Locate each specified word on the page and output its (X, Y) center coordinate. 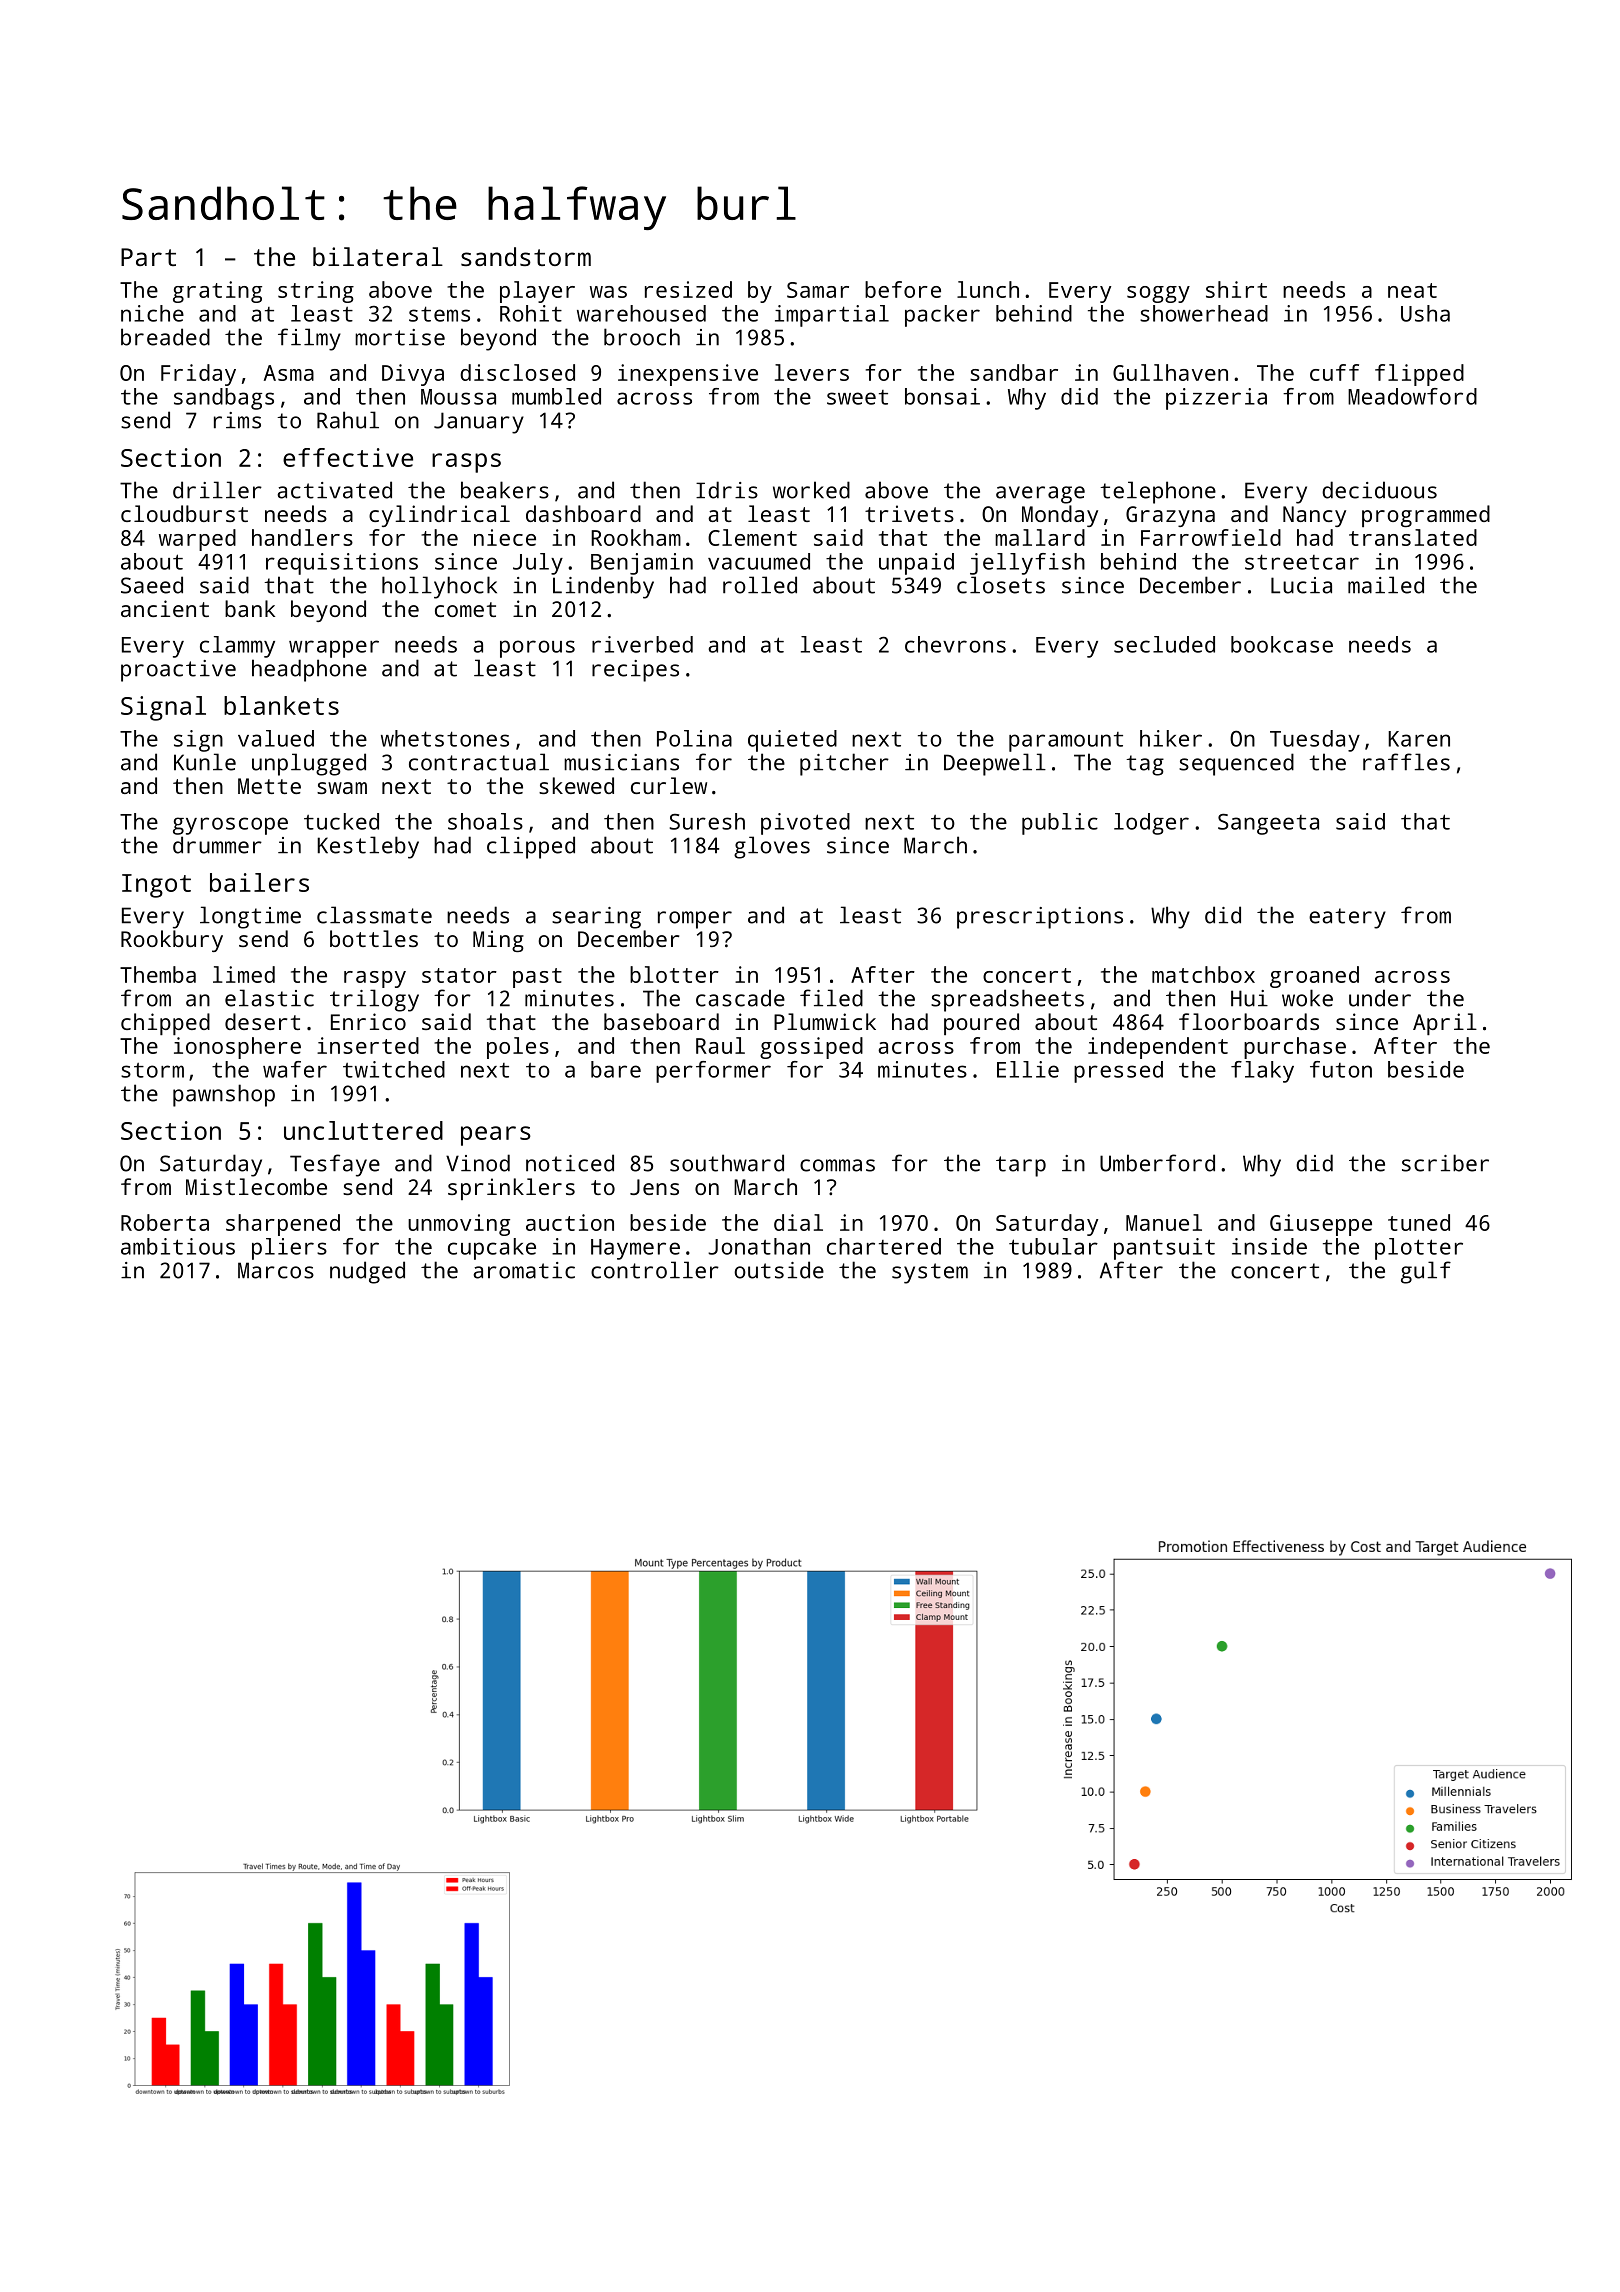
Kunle (205, 762)
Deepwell (995, 764)
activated (334, 490)
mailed (1386, 585)
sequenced (1236, 764)
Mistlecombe (256, 1186)
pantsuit (1164, 1249)
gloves (772, 847)
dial (798, 1222)
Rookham (636, 537)
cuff (1334, 372)
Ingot (156, 886)
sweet (857, 397)
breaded (165, 337)
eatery (1347, 918)
